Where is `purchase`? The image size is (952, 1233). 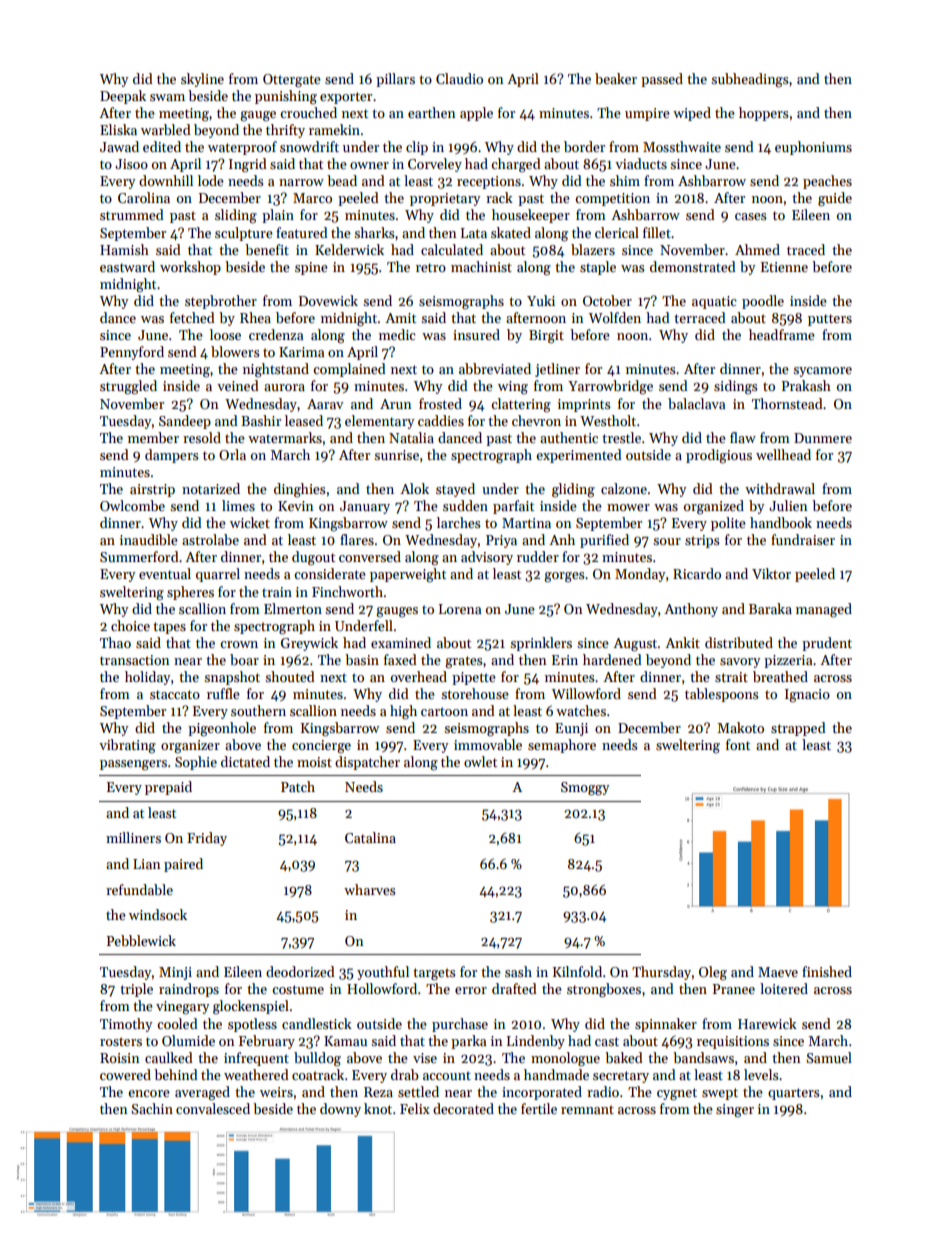 purchase is located at coordinates (460, 1025).
